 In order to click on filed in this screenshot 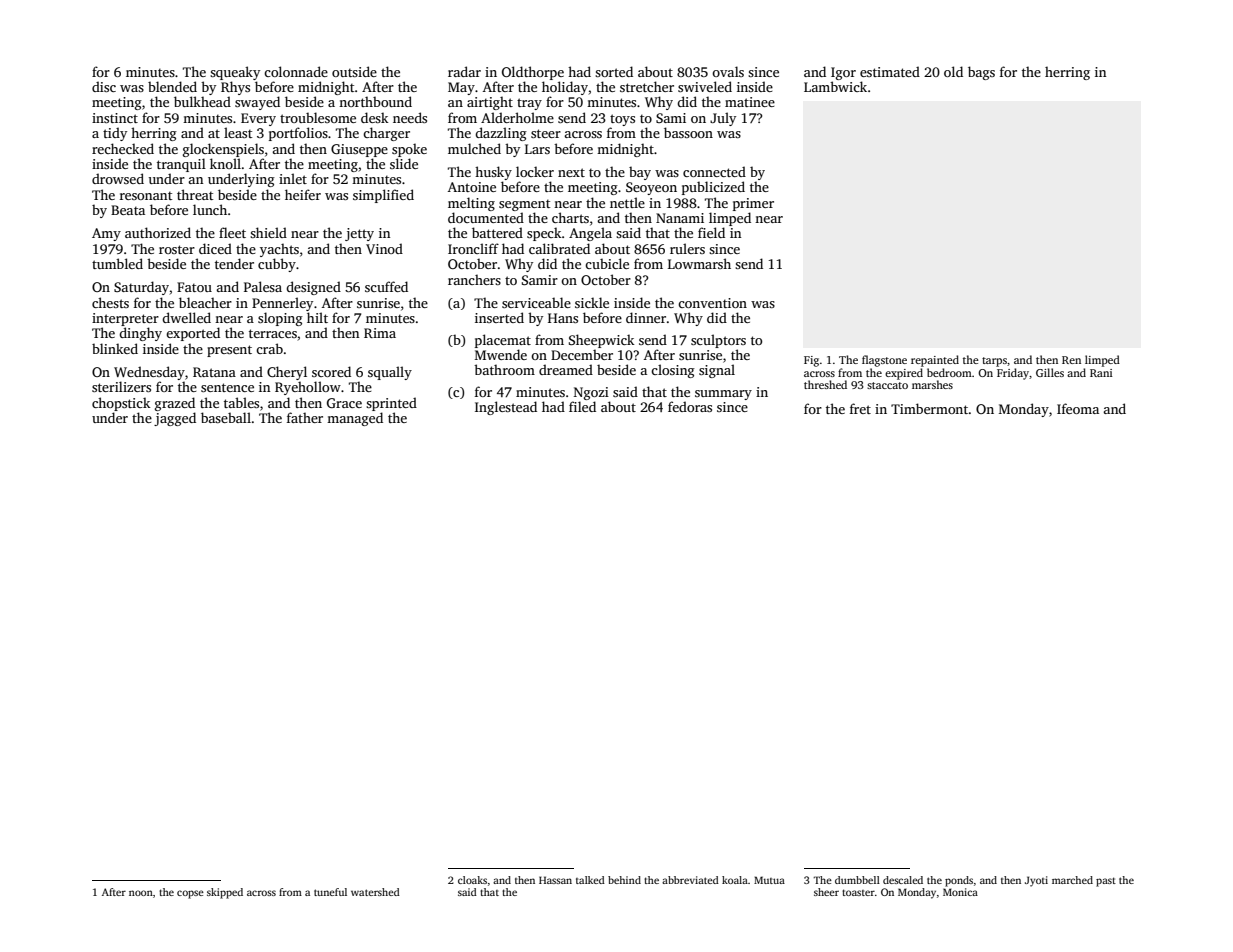, I will do `click(582, 406)`.
